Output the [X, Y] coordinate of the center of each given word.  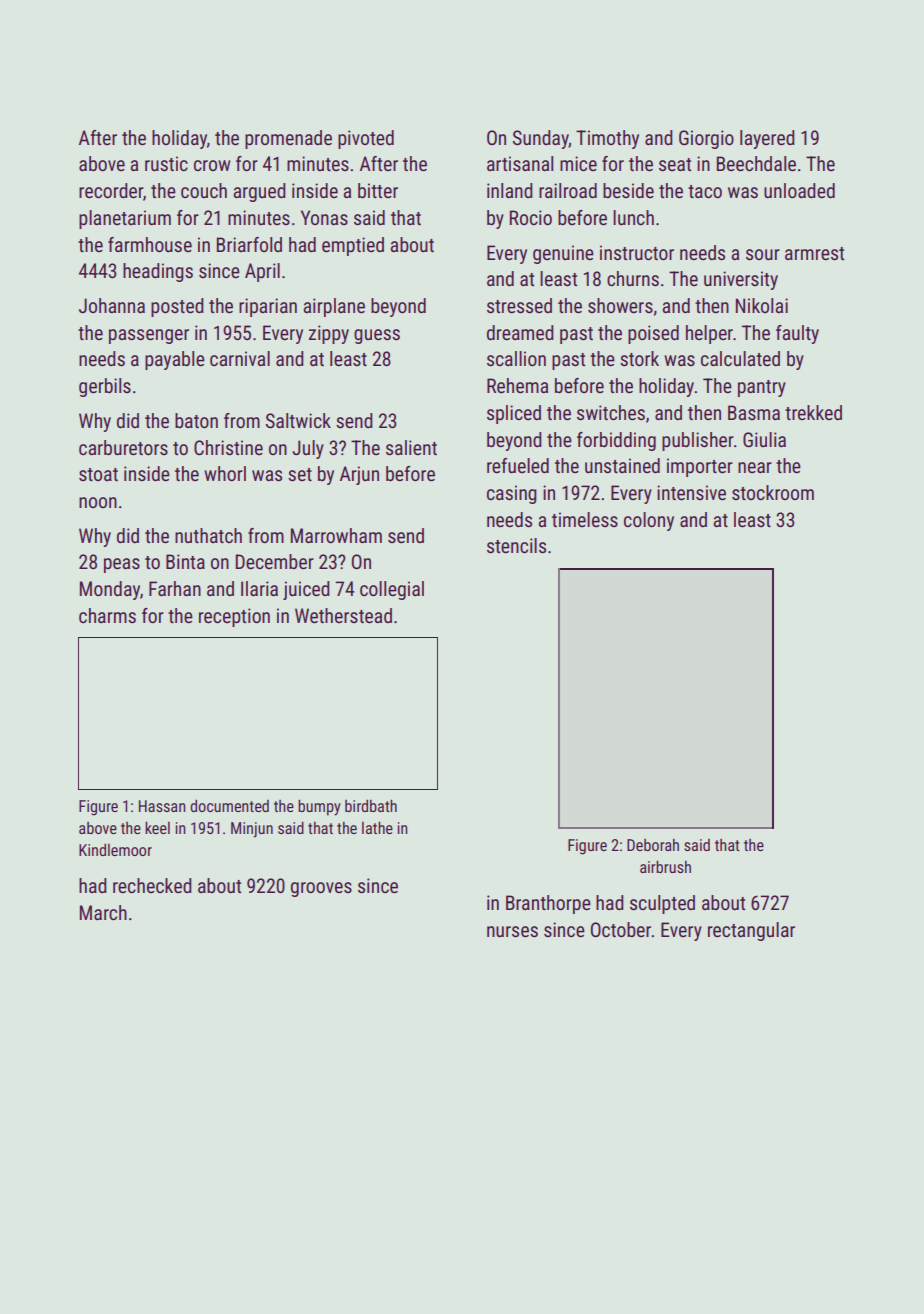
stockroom [773, 492]
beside [628, 190]
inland [510, 190]
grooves [321, 889]
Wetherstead [343, 615]
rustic [166, 163]
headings [158, 272]
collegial [392, 590]
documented [229, 805]
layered [767, 139]
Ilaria [259, 588]
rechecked [152, 885]
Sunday [541, 139]
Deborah [653, 845]
